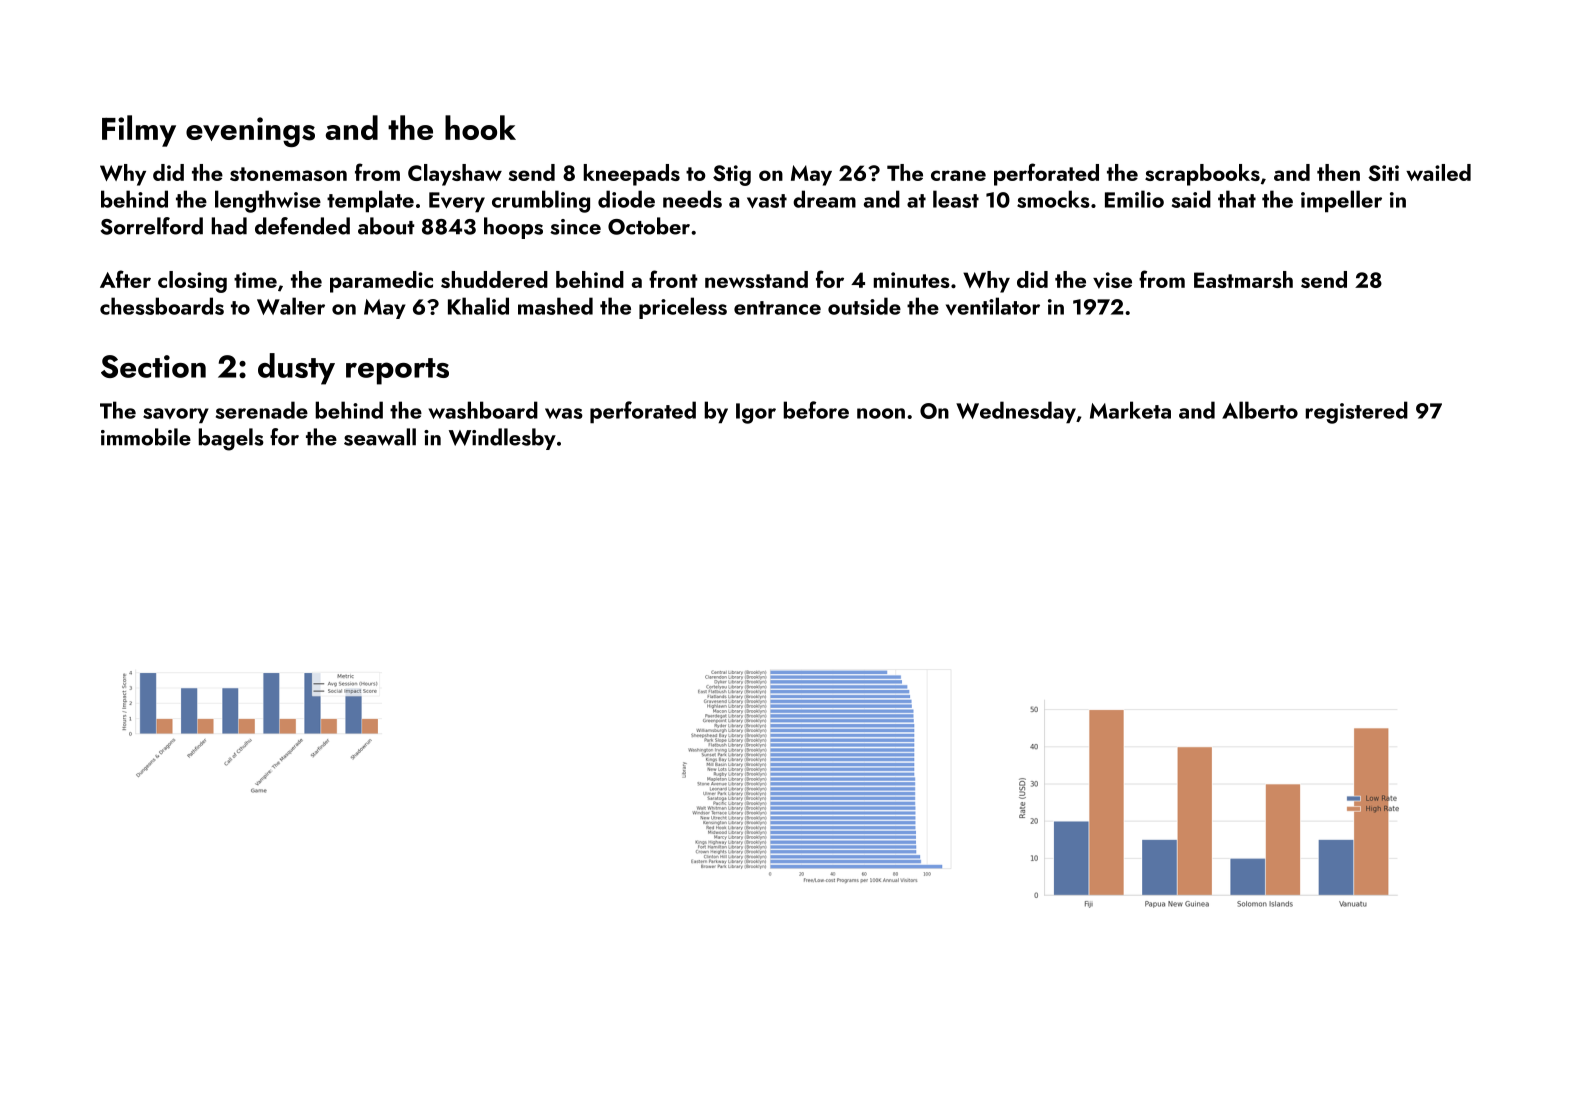  I want to click on minutes, so click(912, 280).
